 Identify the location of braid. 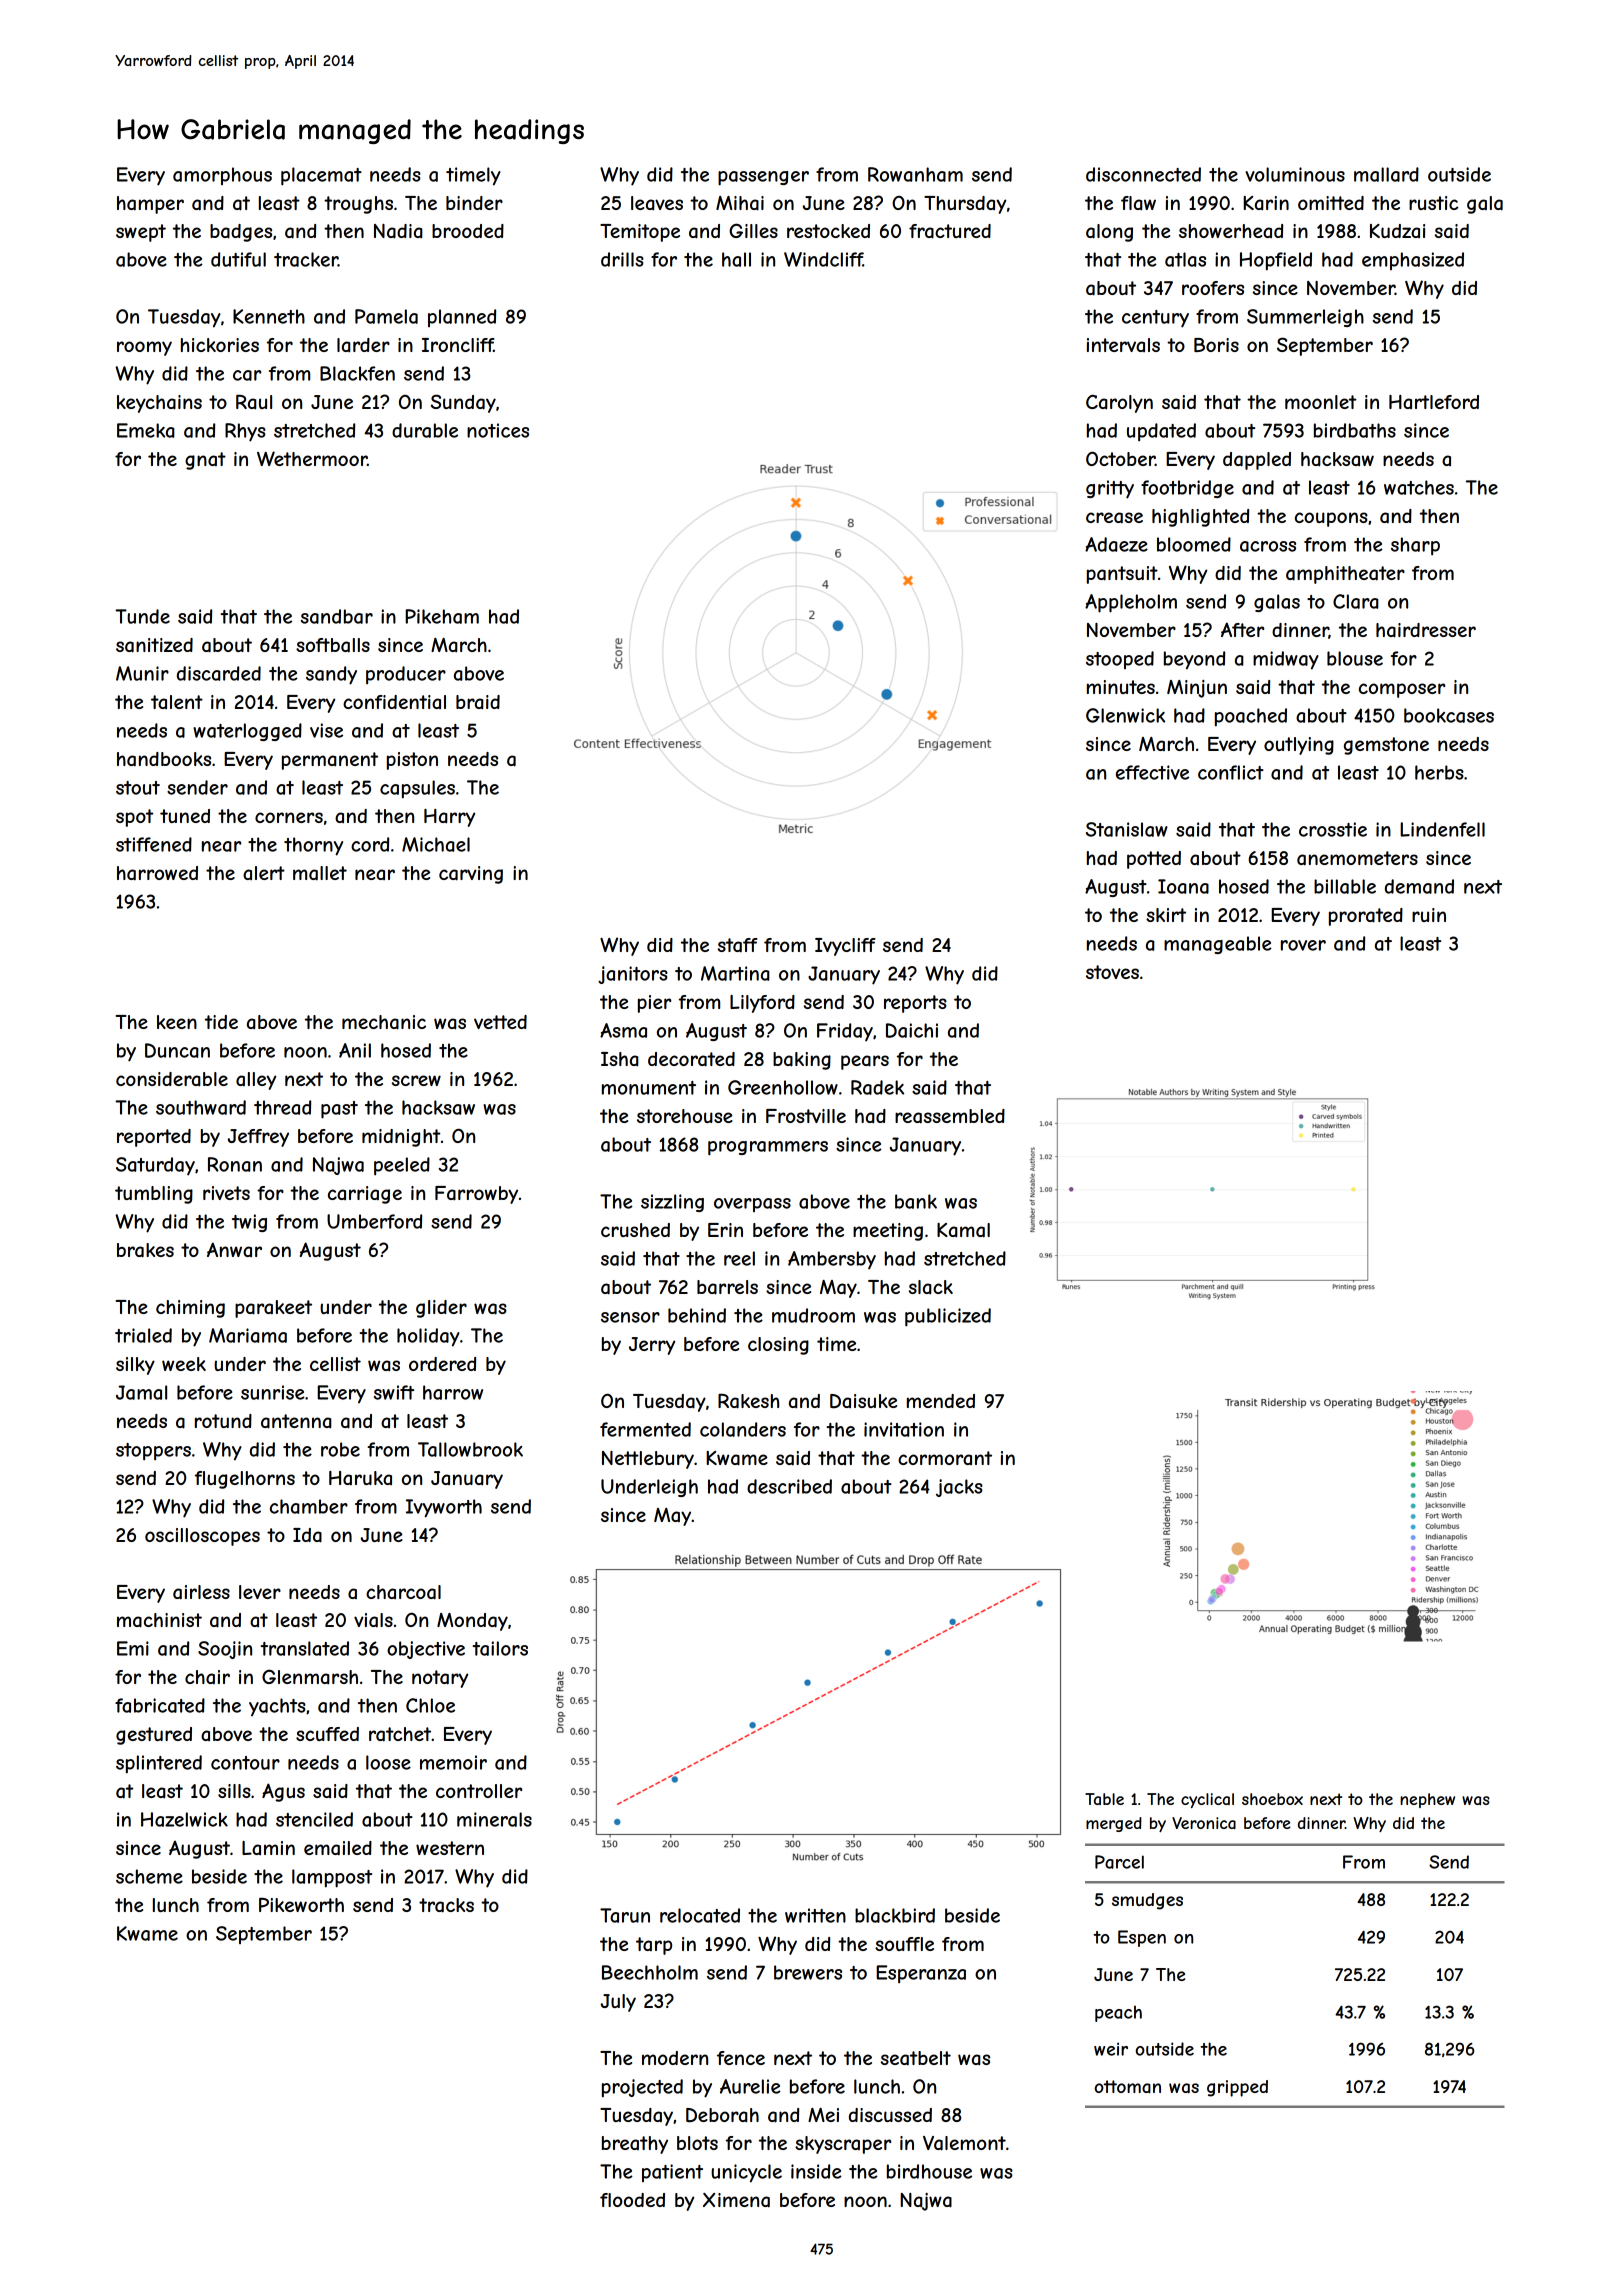
(478, 702).
